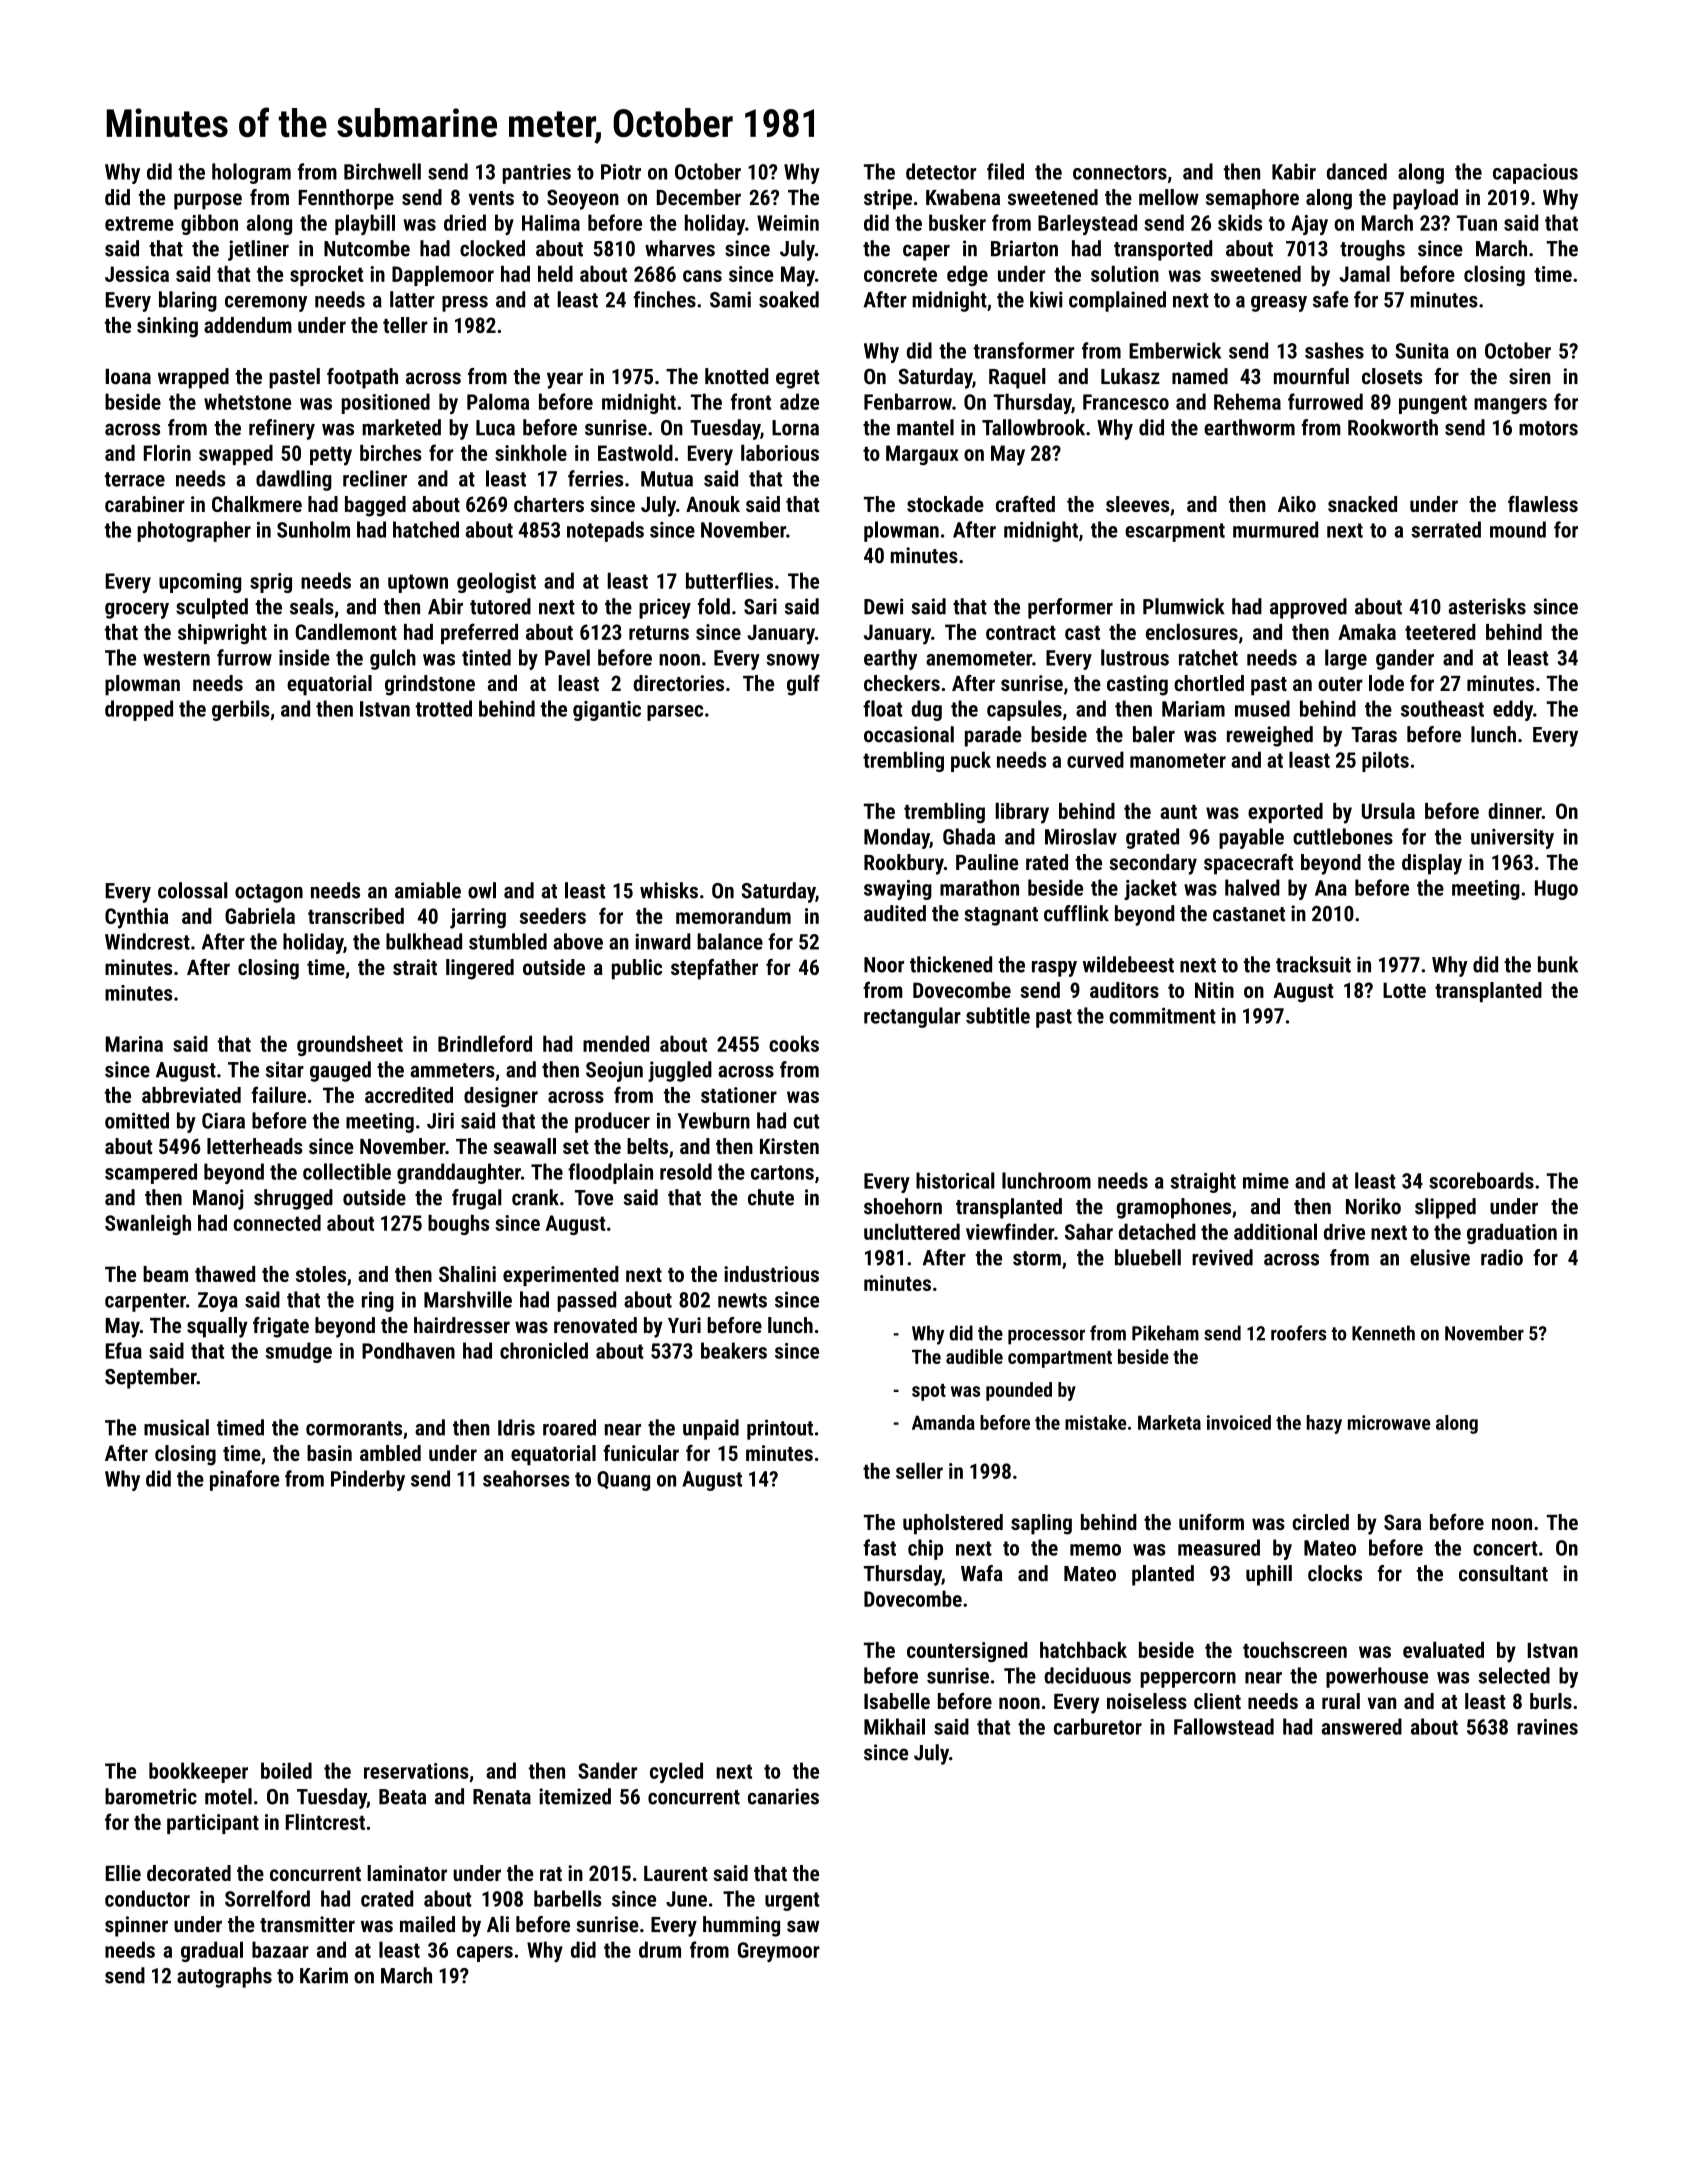 The width and height of the screenshot is (1683, 2178). What do you see at coordinates (269, 893) in the screenshot?
I see `octagon` at bounding box center [269, 893].
